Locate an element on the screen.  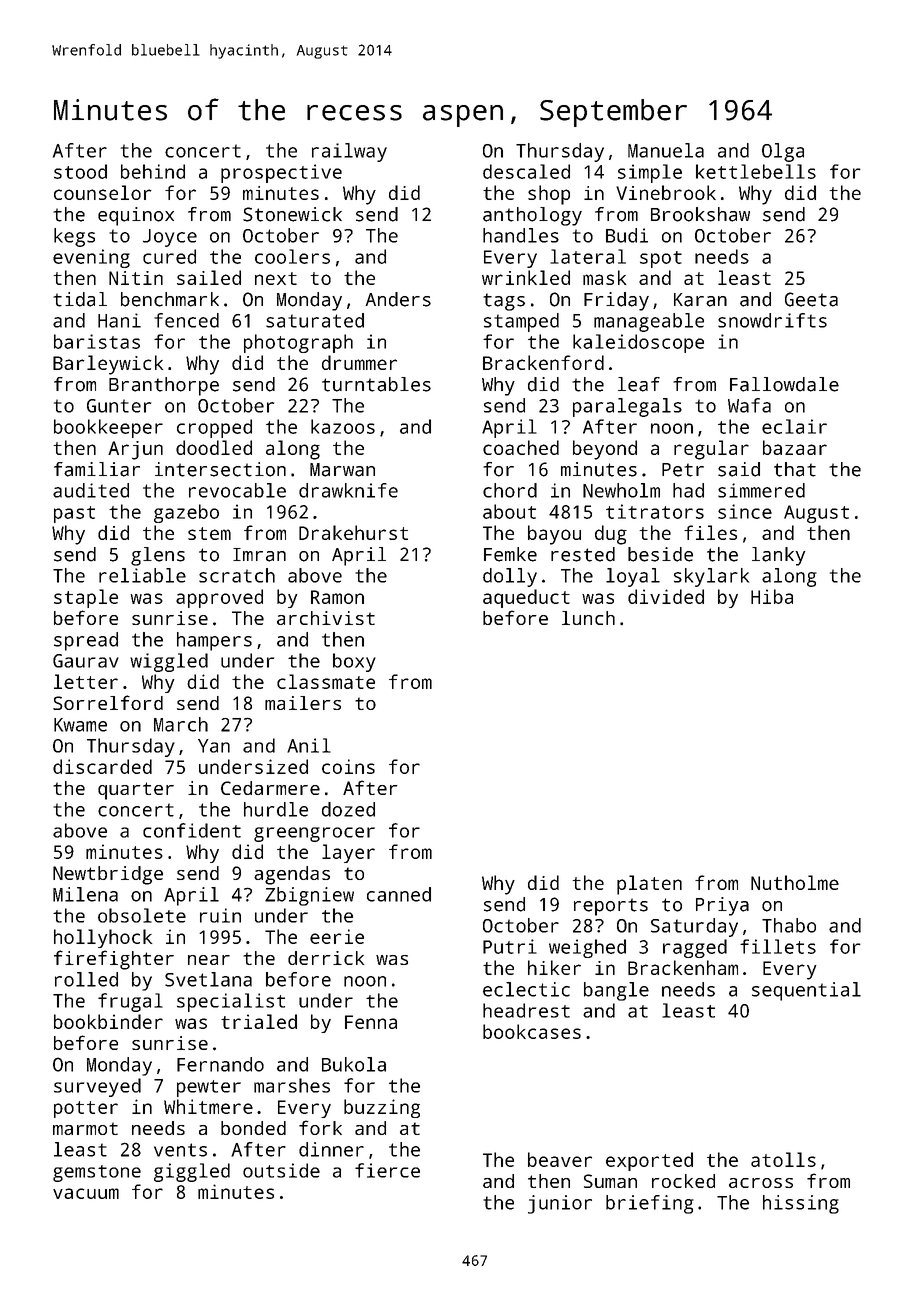
fierce is located at coordinates (387, 1170).
